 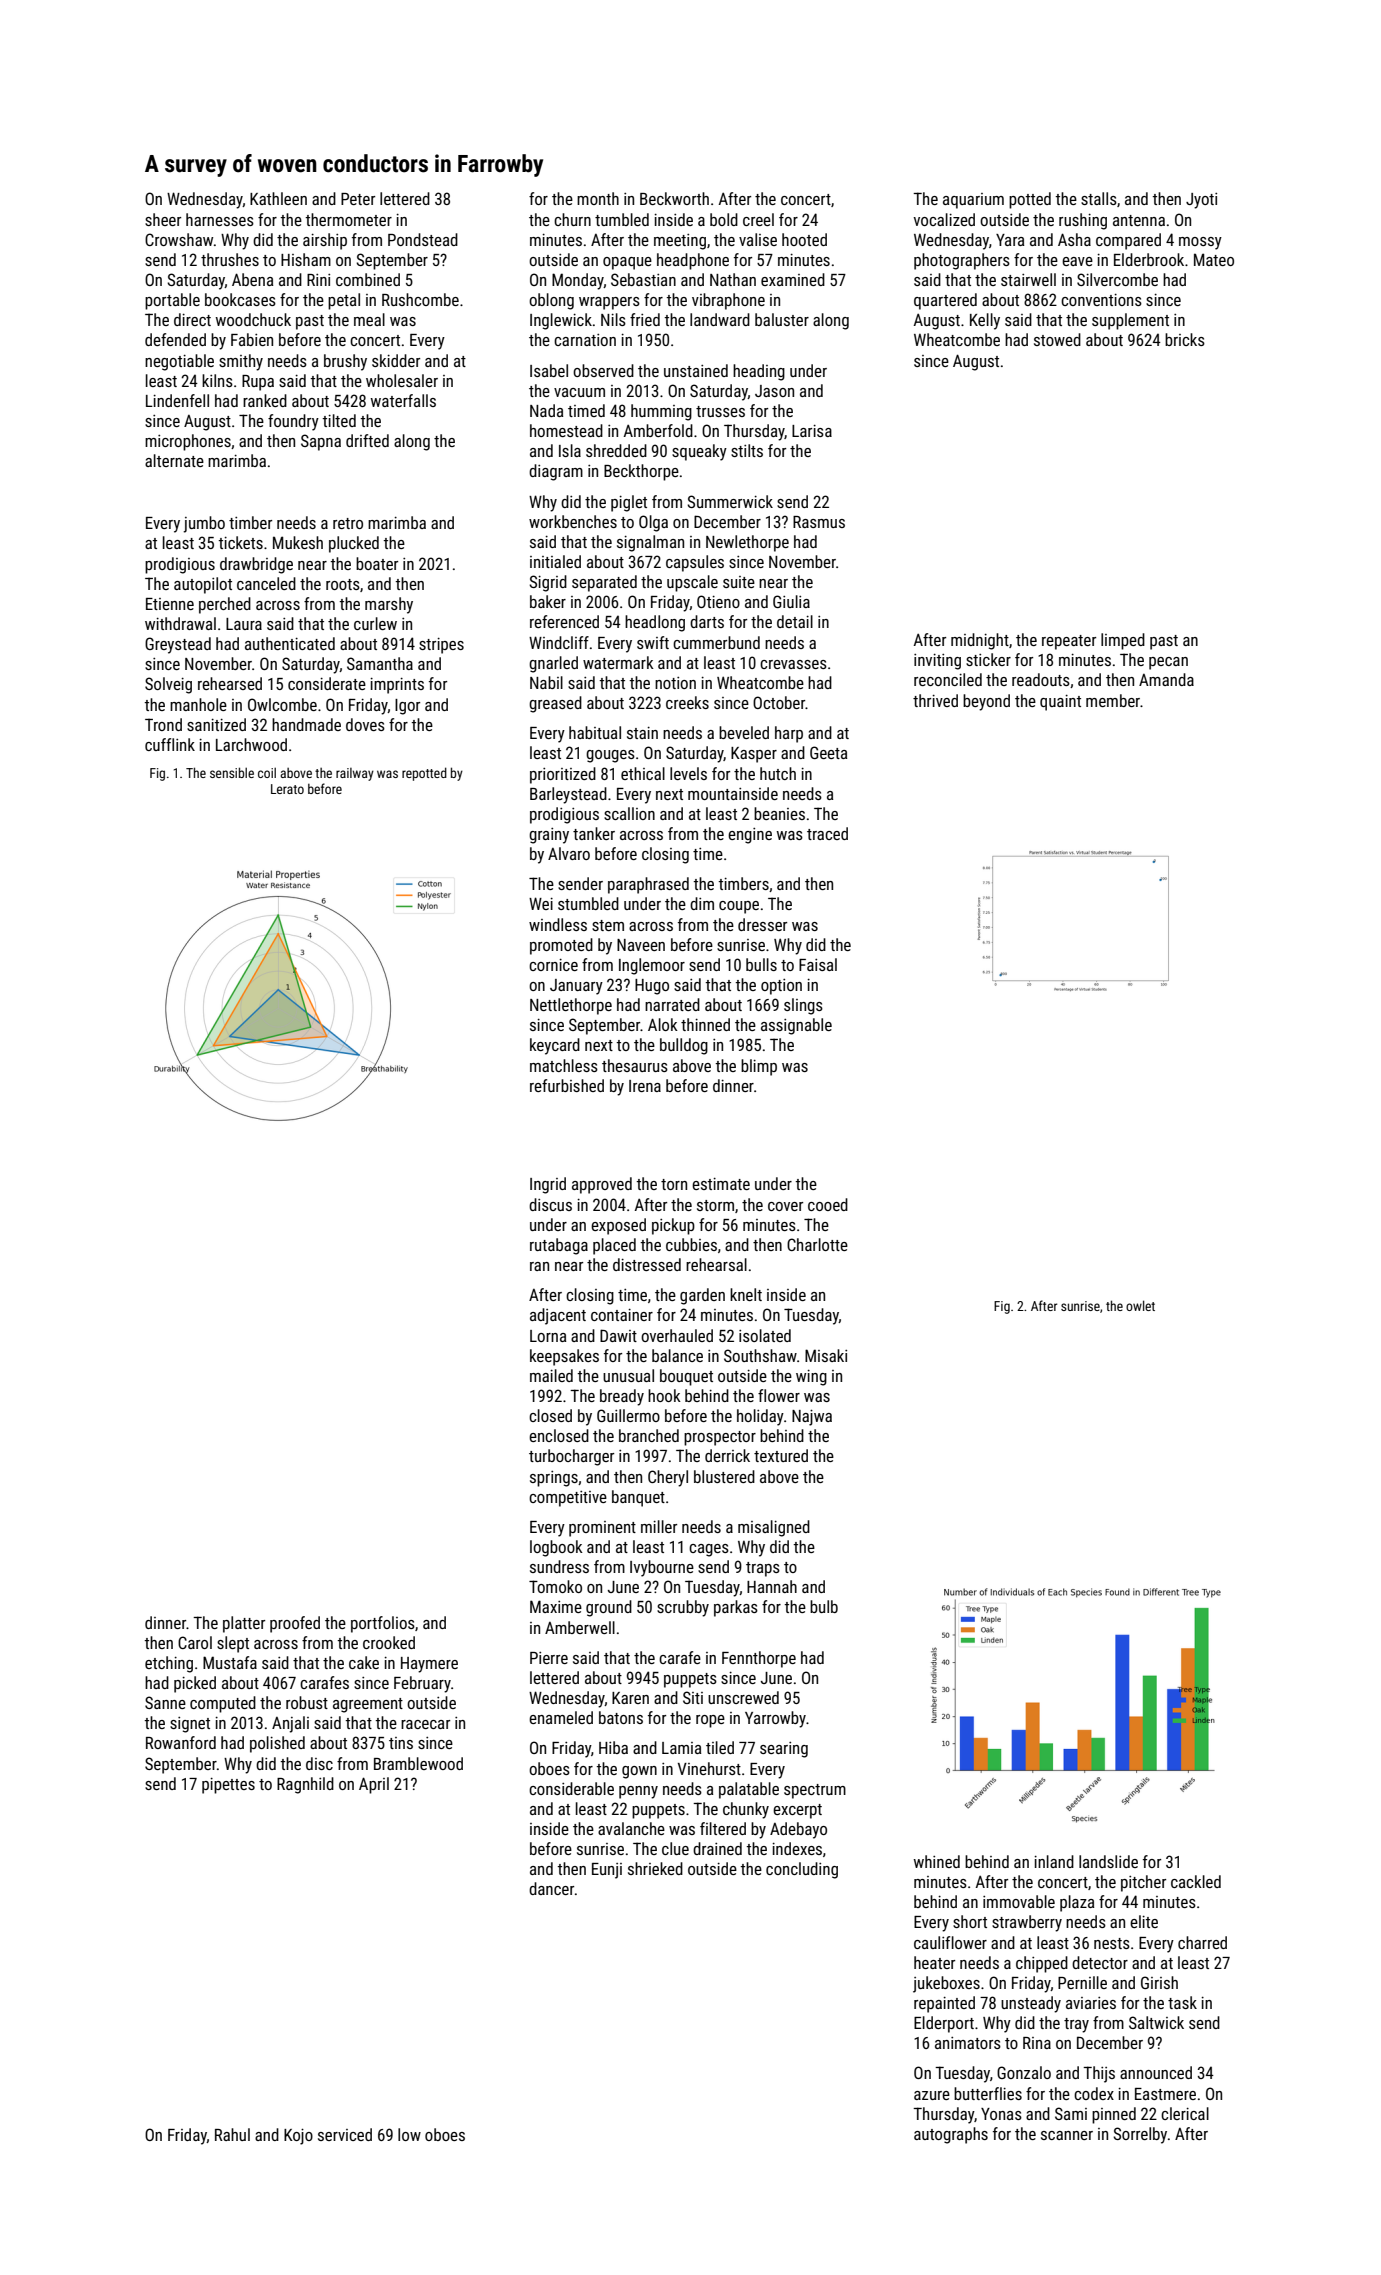 I want to click on reconciled, so click(x=948, y=679).
